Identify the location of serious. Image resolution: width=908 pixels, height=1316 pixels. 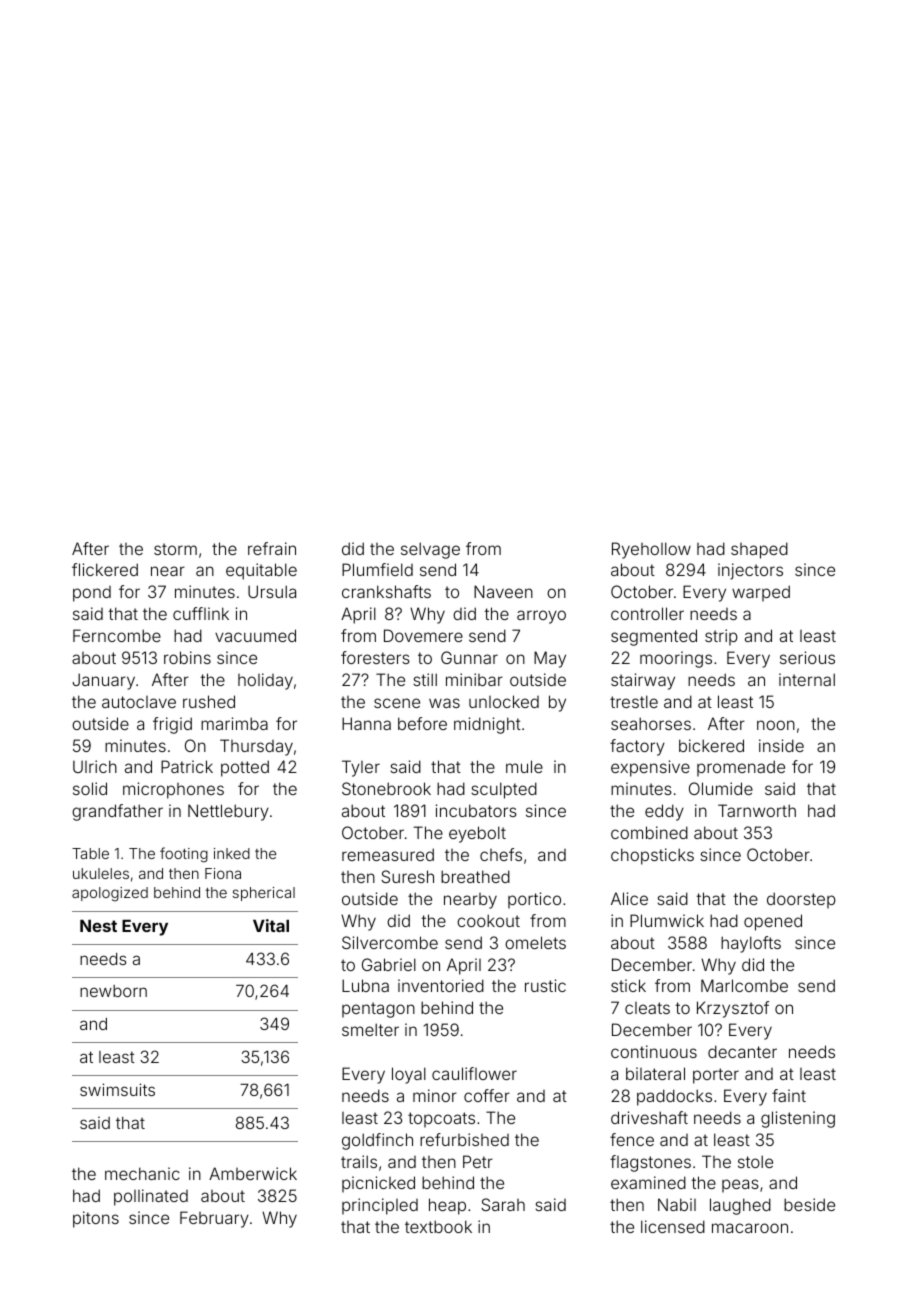
(807, 657).
